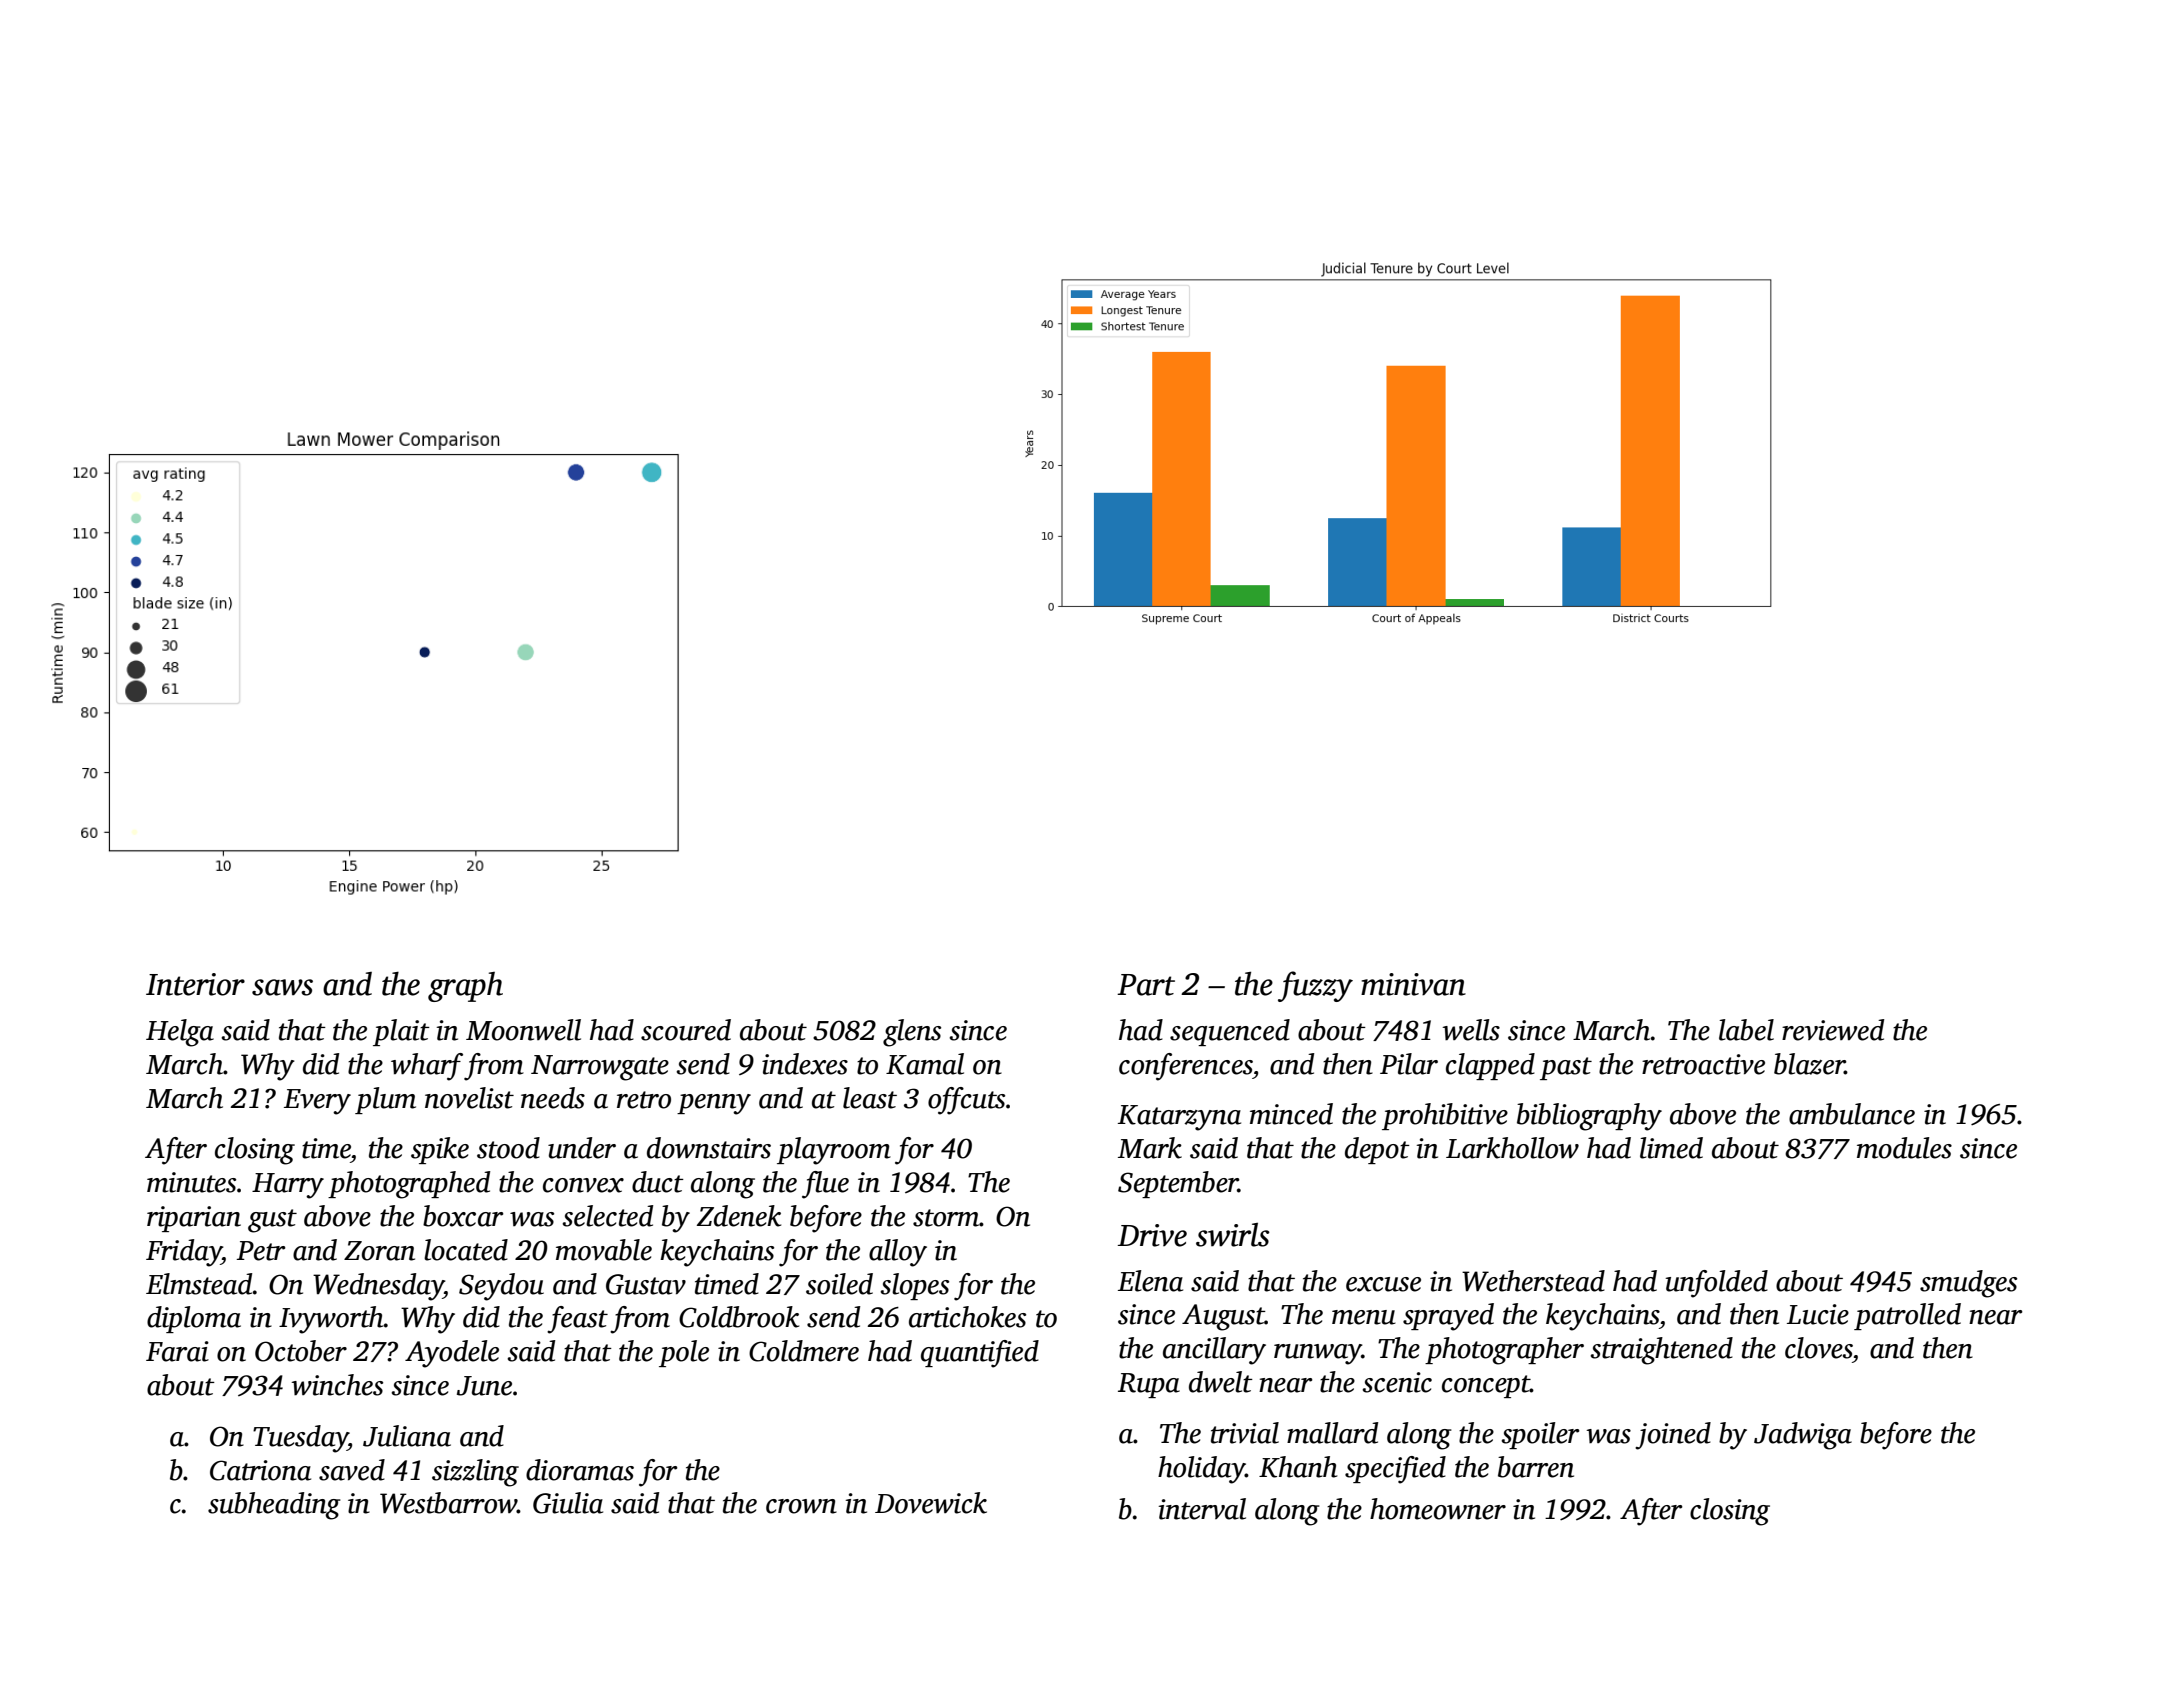 The image size is (2178, 1683). Describe the element at coordinates (1833, 1030) in the screenshot. I see `reviewed` at that location.
